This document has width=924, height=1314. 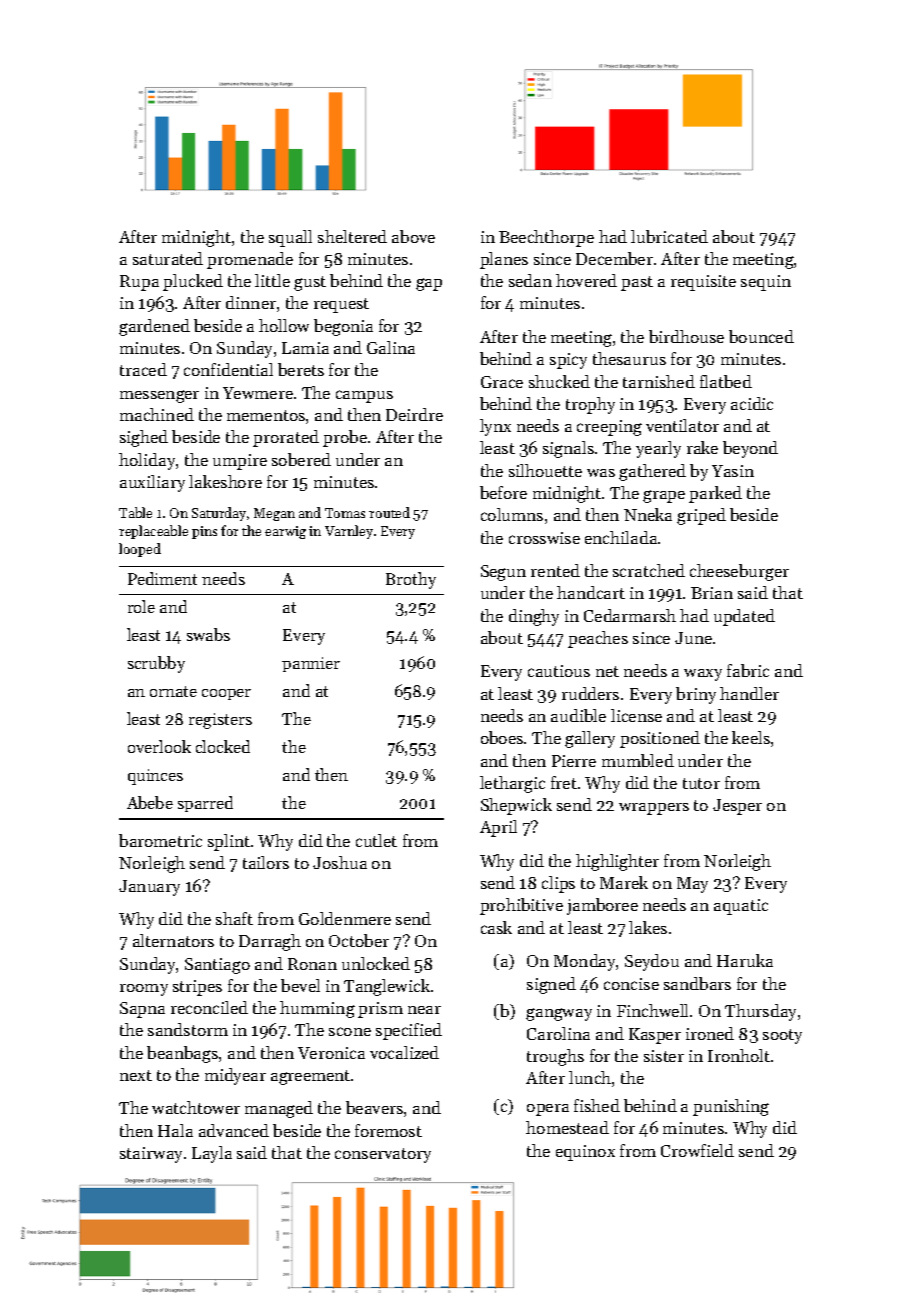 What do you see at coordinates (142, 1010) in the document?
I see `Sapna` at bounding box center [142, 1010].
